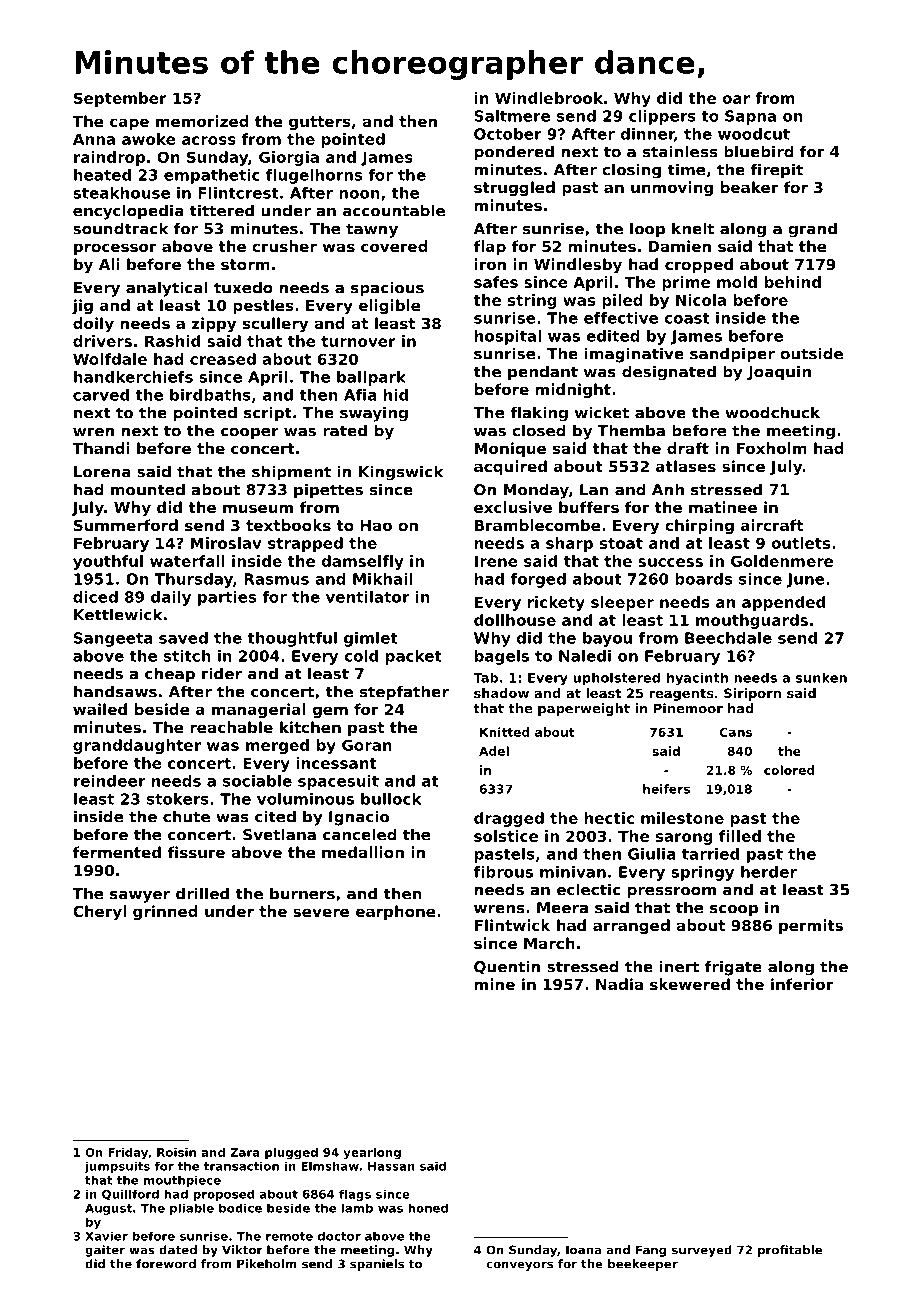  I want to click on diced, so click(95, 597).
